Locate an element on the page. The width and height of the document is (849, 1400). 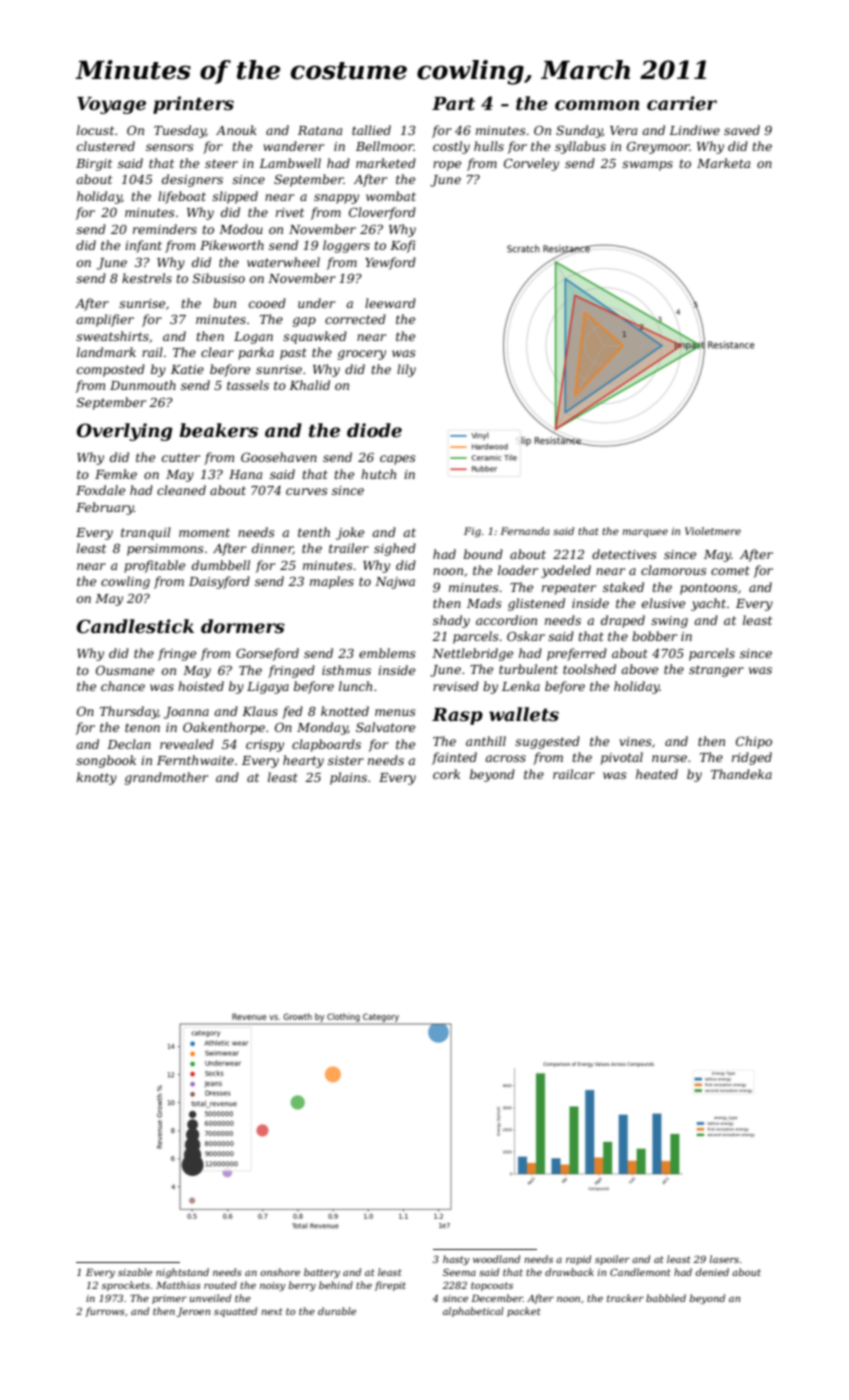
cork is located at coordinates (446, 774).
